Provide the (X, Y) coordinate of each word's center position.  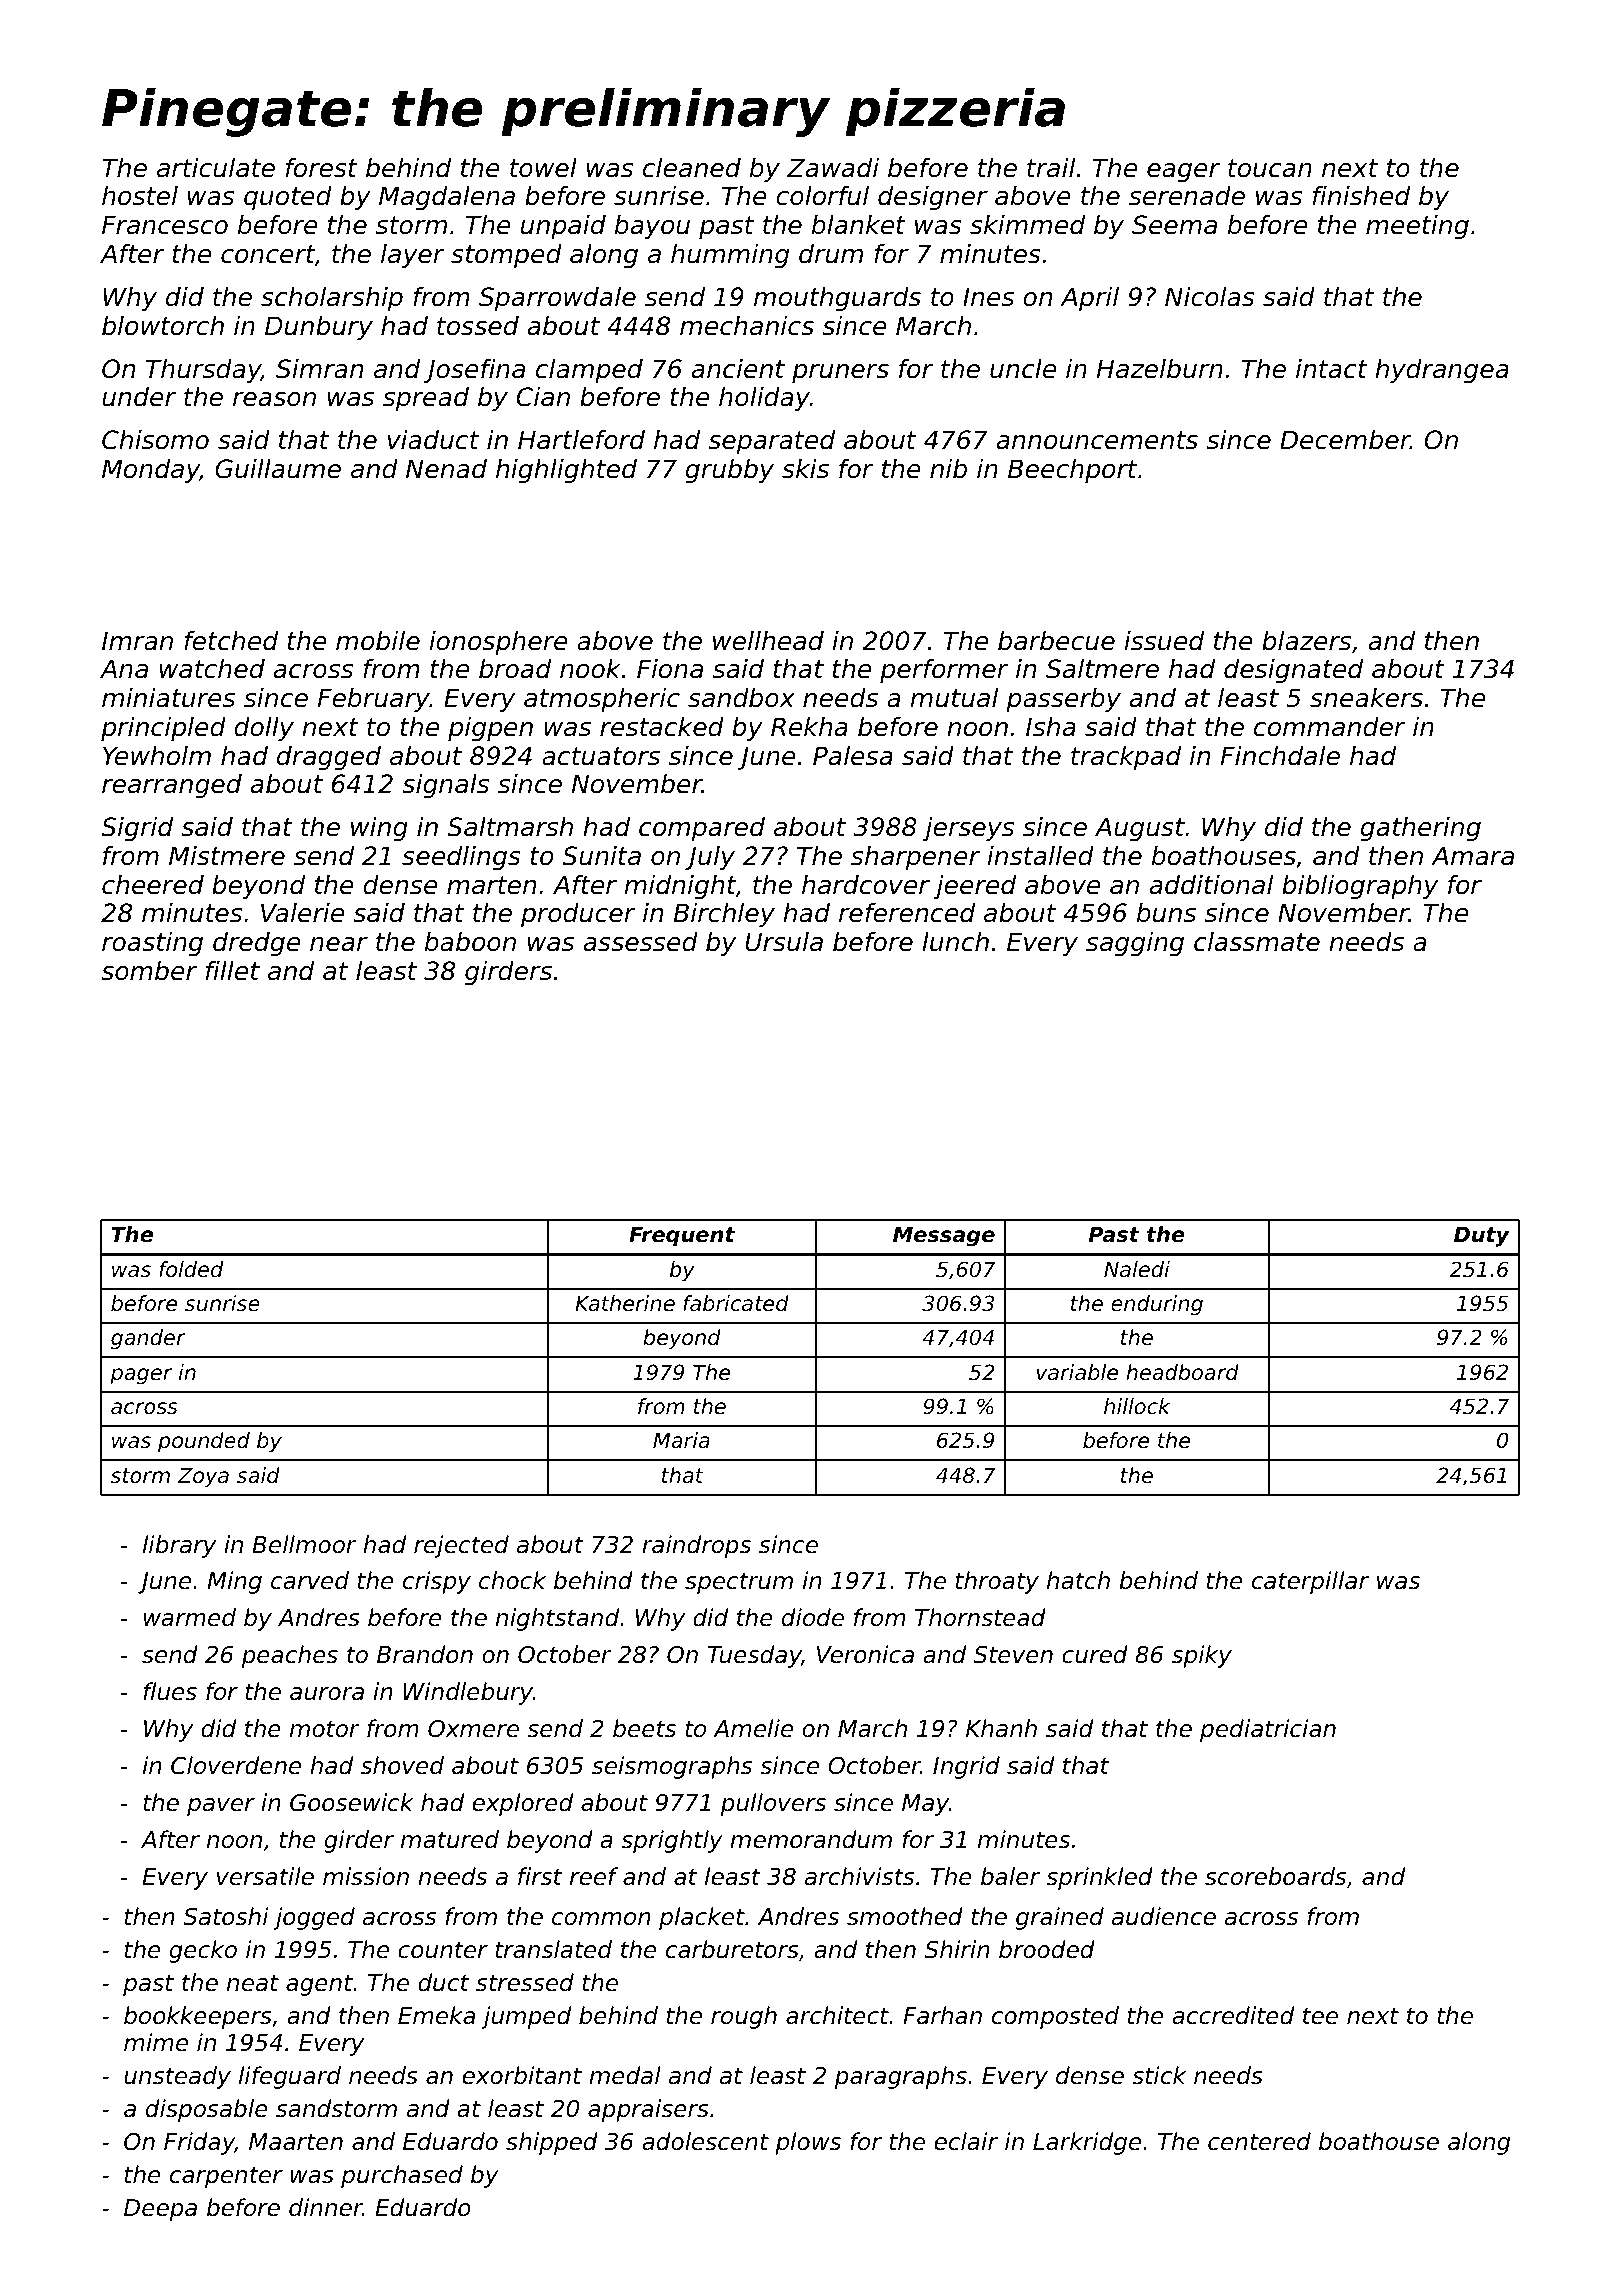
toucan (1270, 168)
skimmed (1027, 225)
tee (1320, 2016)
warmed (190, 1617)
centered (1259, 2141)
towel (543, 168)
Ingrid (966, 1767)
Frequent (682, 1236)
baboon (470, 942)
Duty (1482, 1236)
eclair (966, 2141)
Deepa (160, 2210)
